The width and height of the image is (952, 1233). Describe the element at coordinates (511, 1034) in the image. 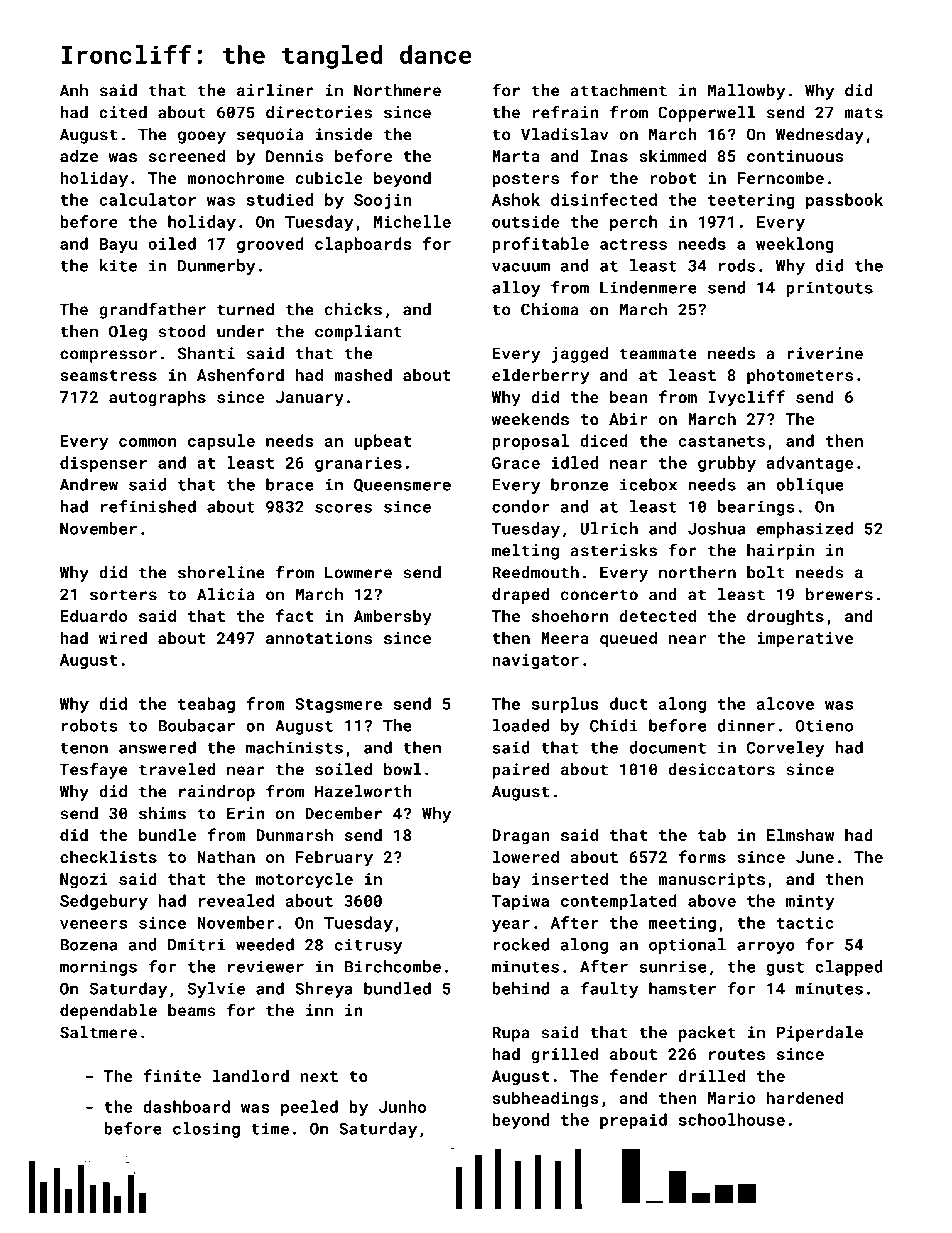

I see `Rupa` at that location.
